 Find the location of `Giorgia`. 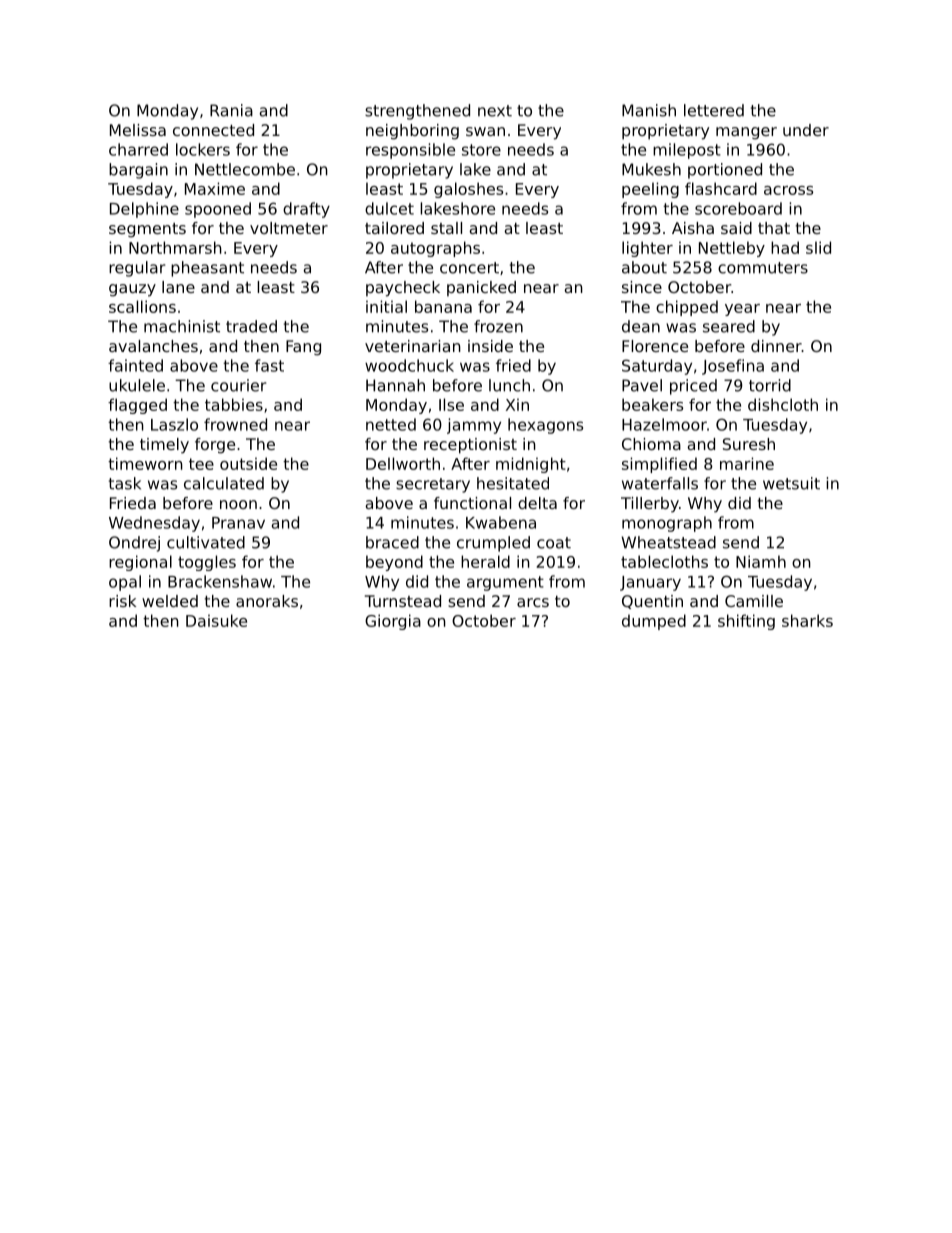

Giorgia is located at coordinates (393, 622).
